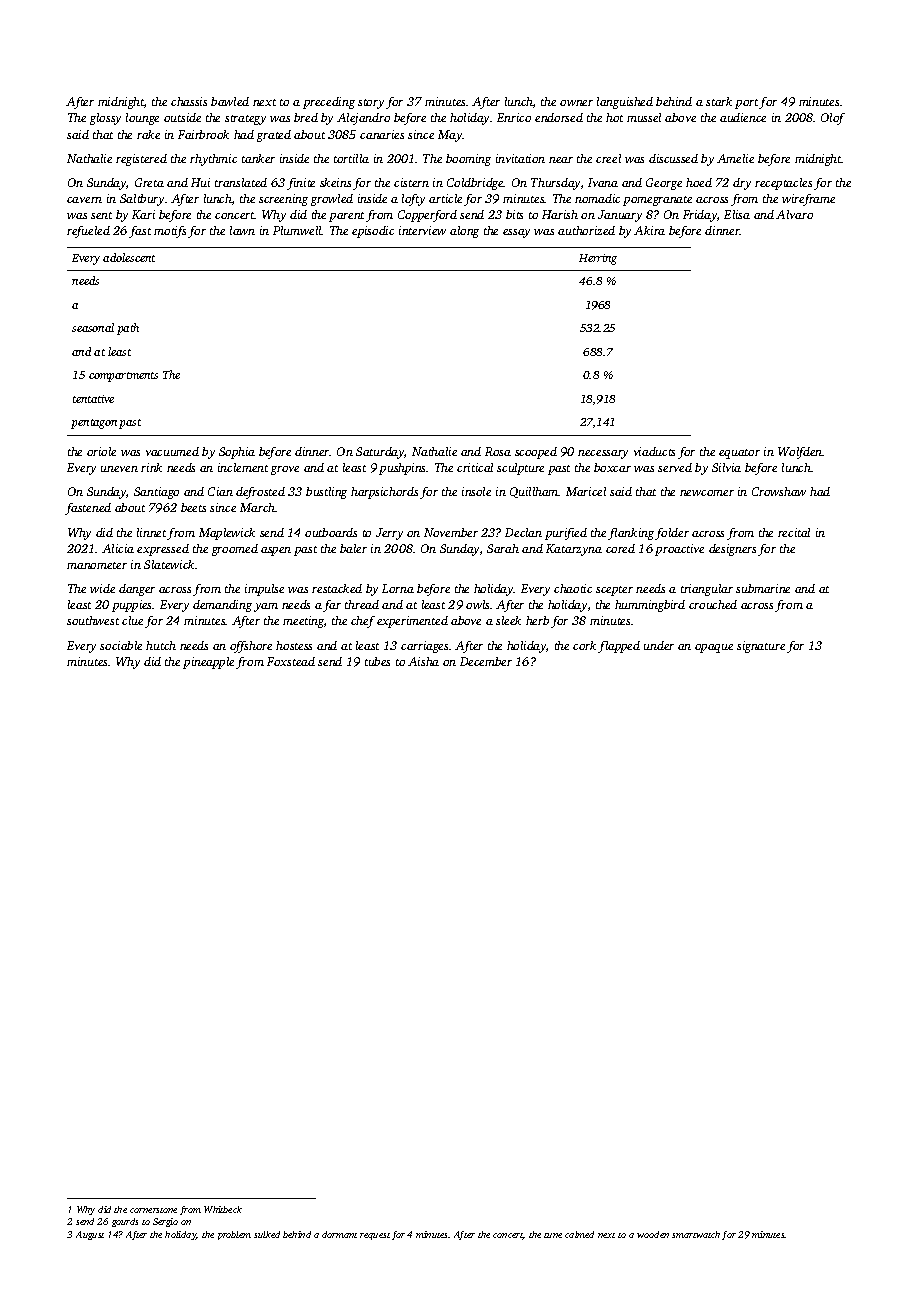  Describe the element at coordinates (696, 1234) in the screenshot. I see `smartwatch` at that location.
